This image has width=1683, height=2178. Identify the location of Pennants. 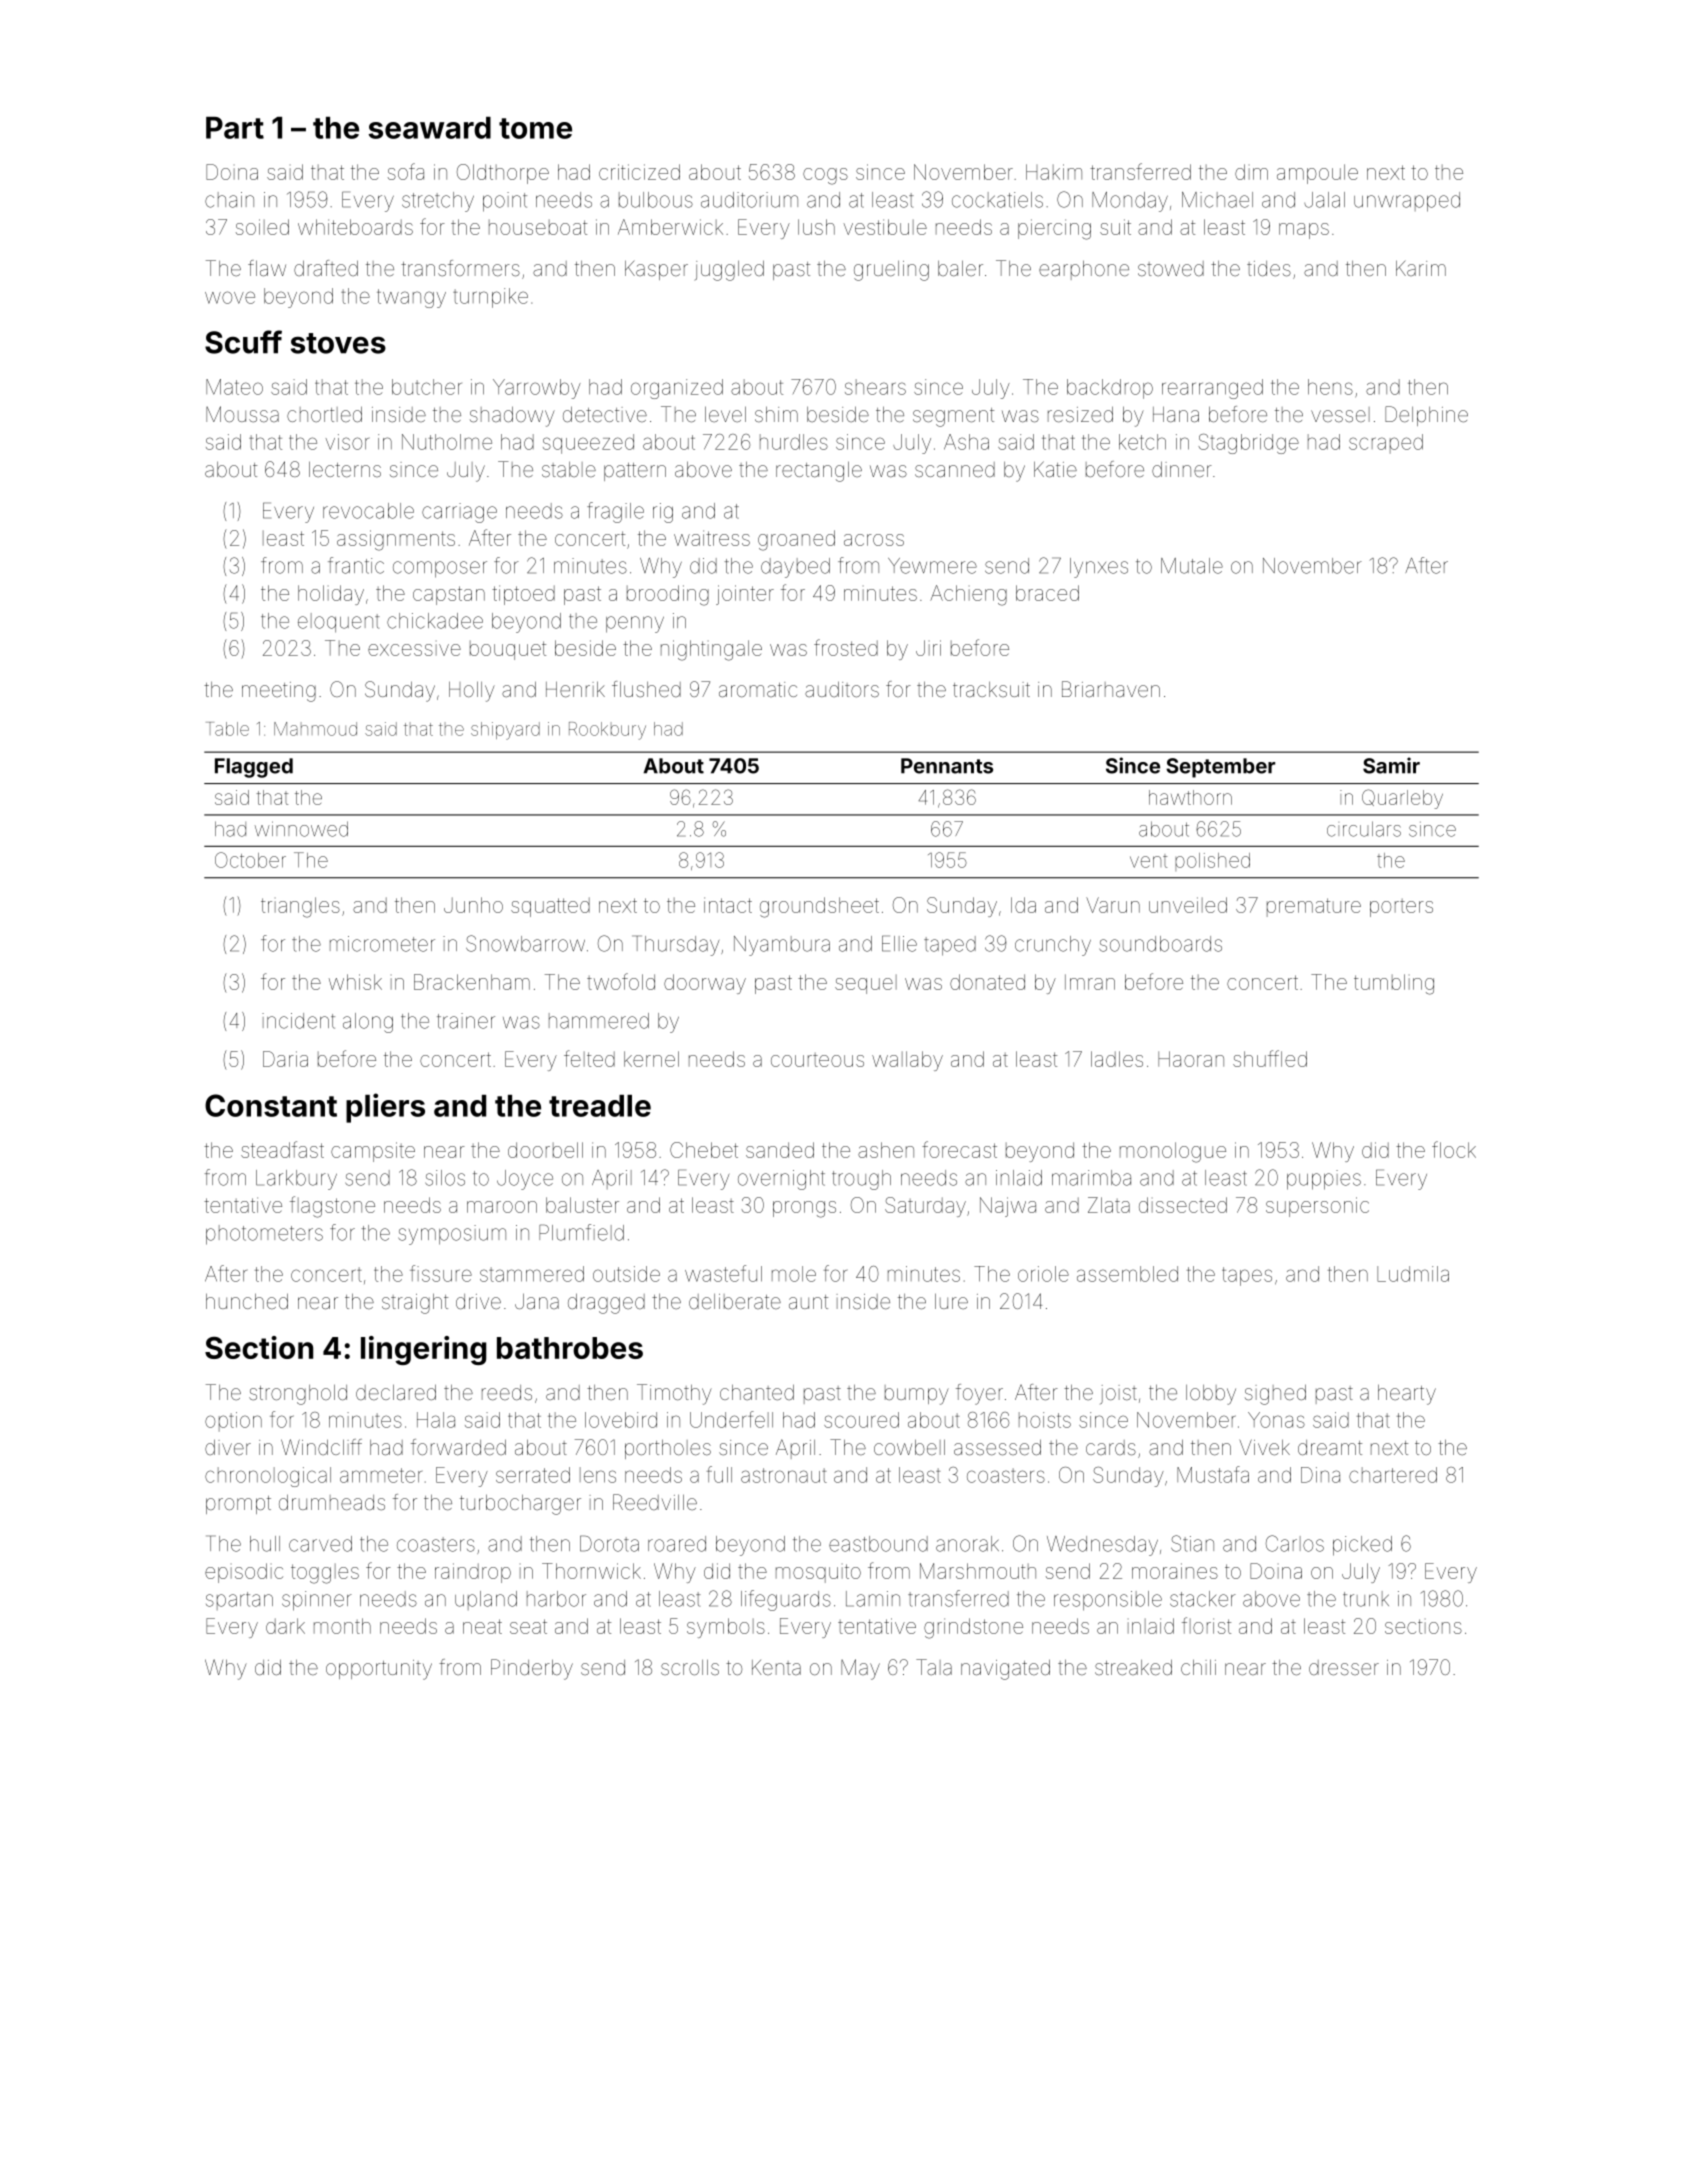
(947, 766).
